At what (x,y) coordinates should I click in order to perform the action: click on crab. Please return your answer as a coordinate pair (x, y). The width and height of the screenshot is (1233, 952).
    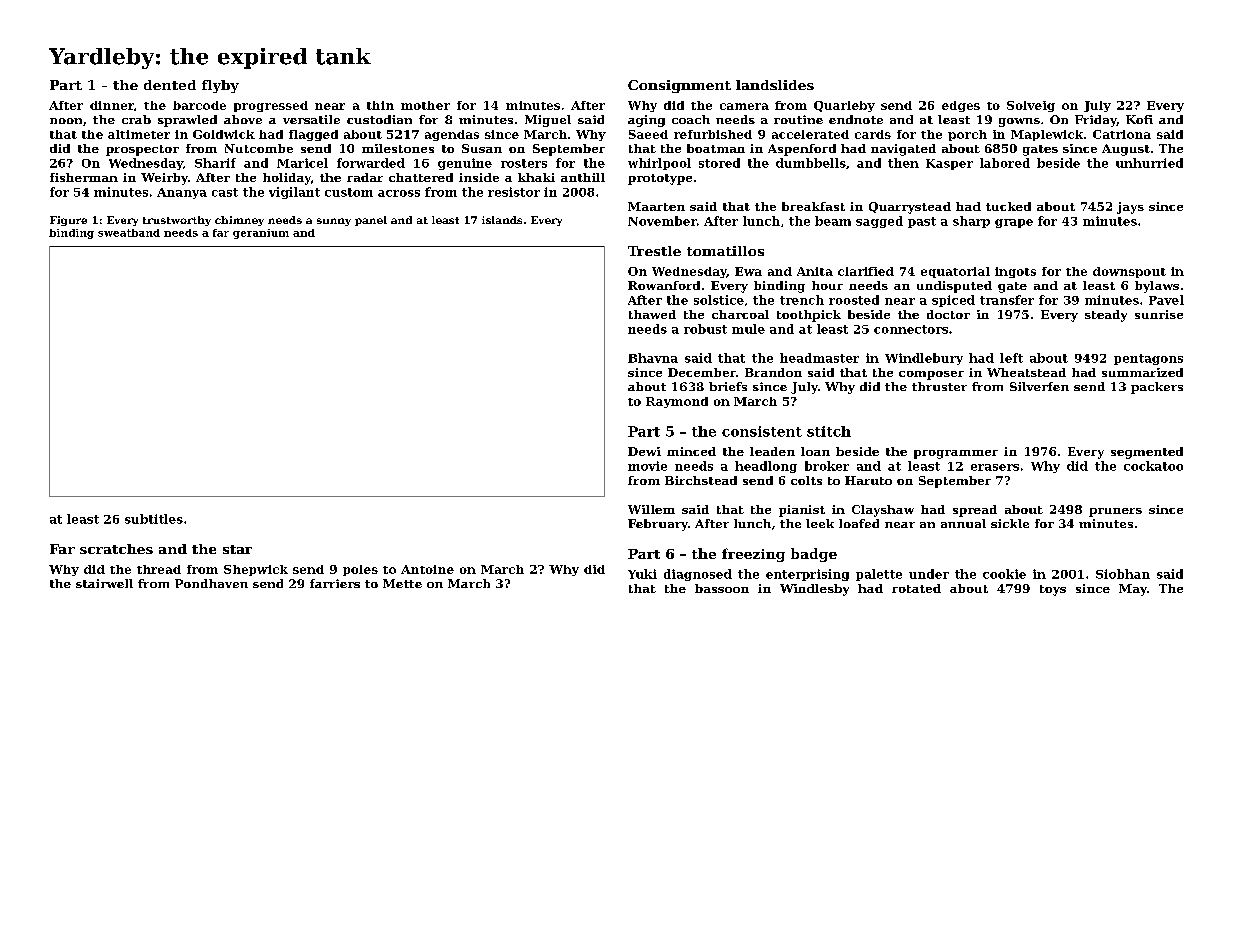
    Looking at the image, I should click on (136, 119).
